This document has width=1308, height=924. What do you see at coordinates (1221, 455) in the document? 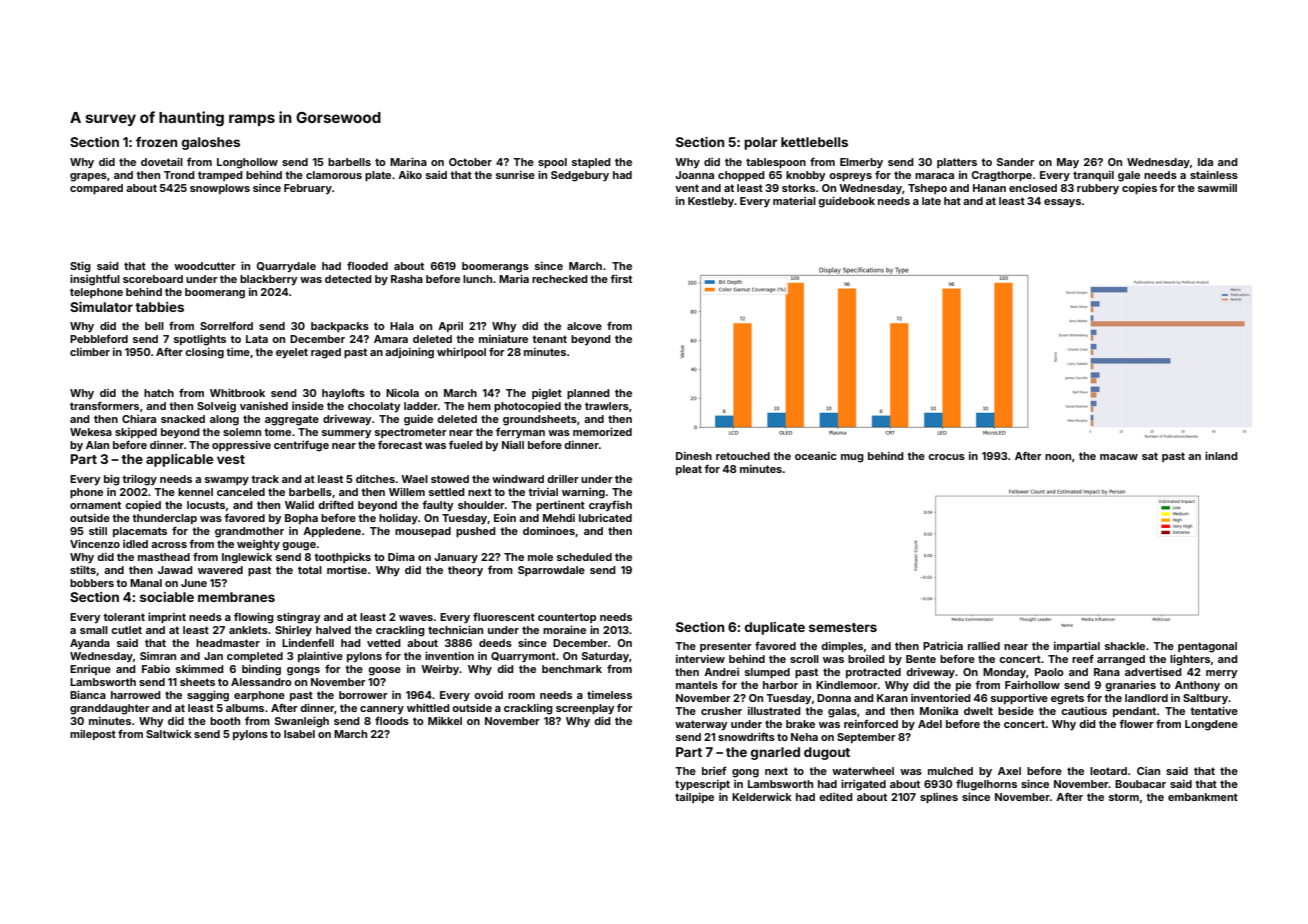
I see `inland` at bounding box center [1221, 455].
